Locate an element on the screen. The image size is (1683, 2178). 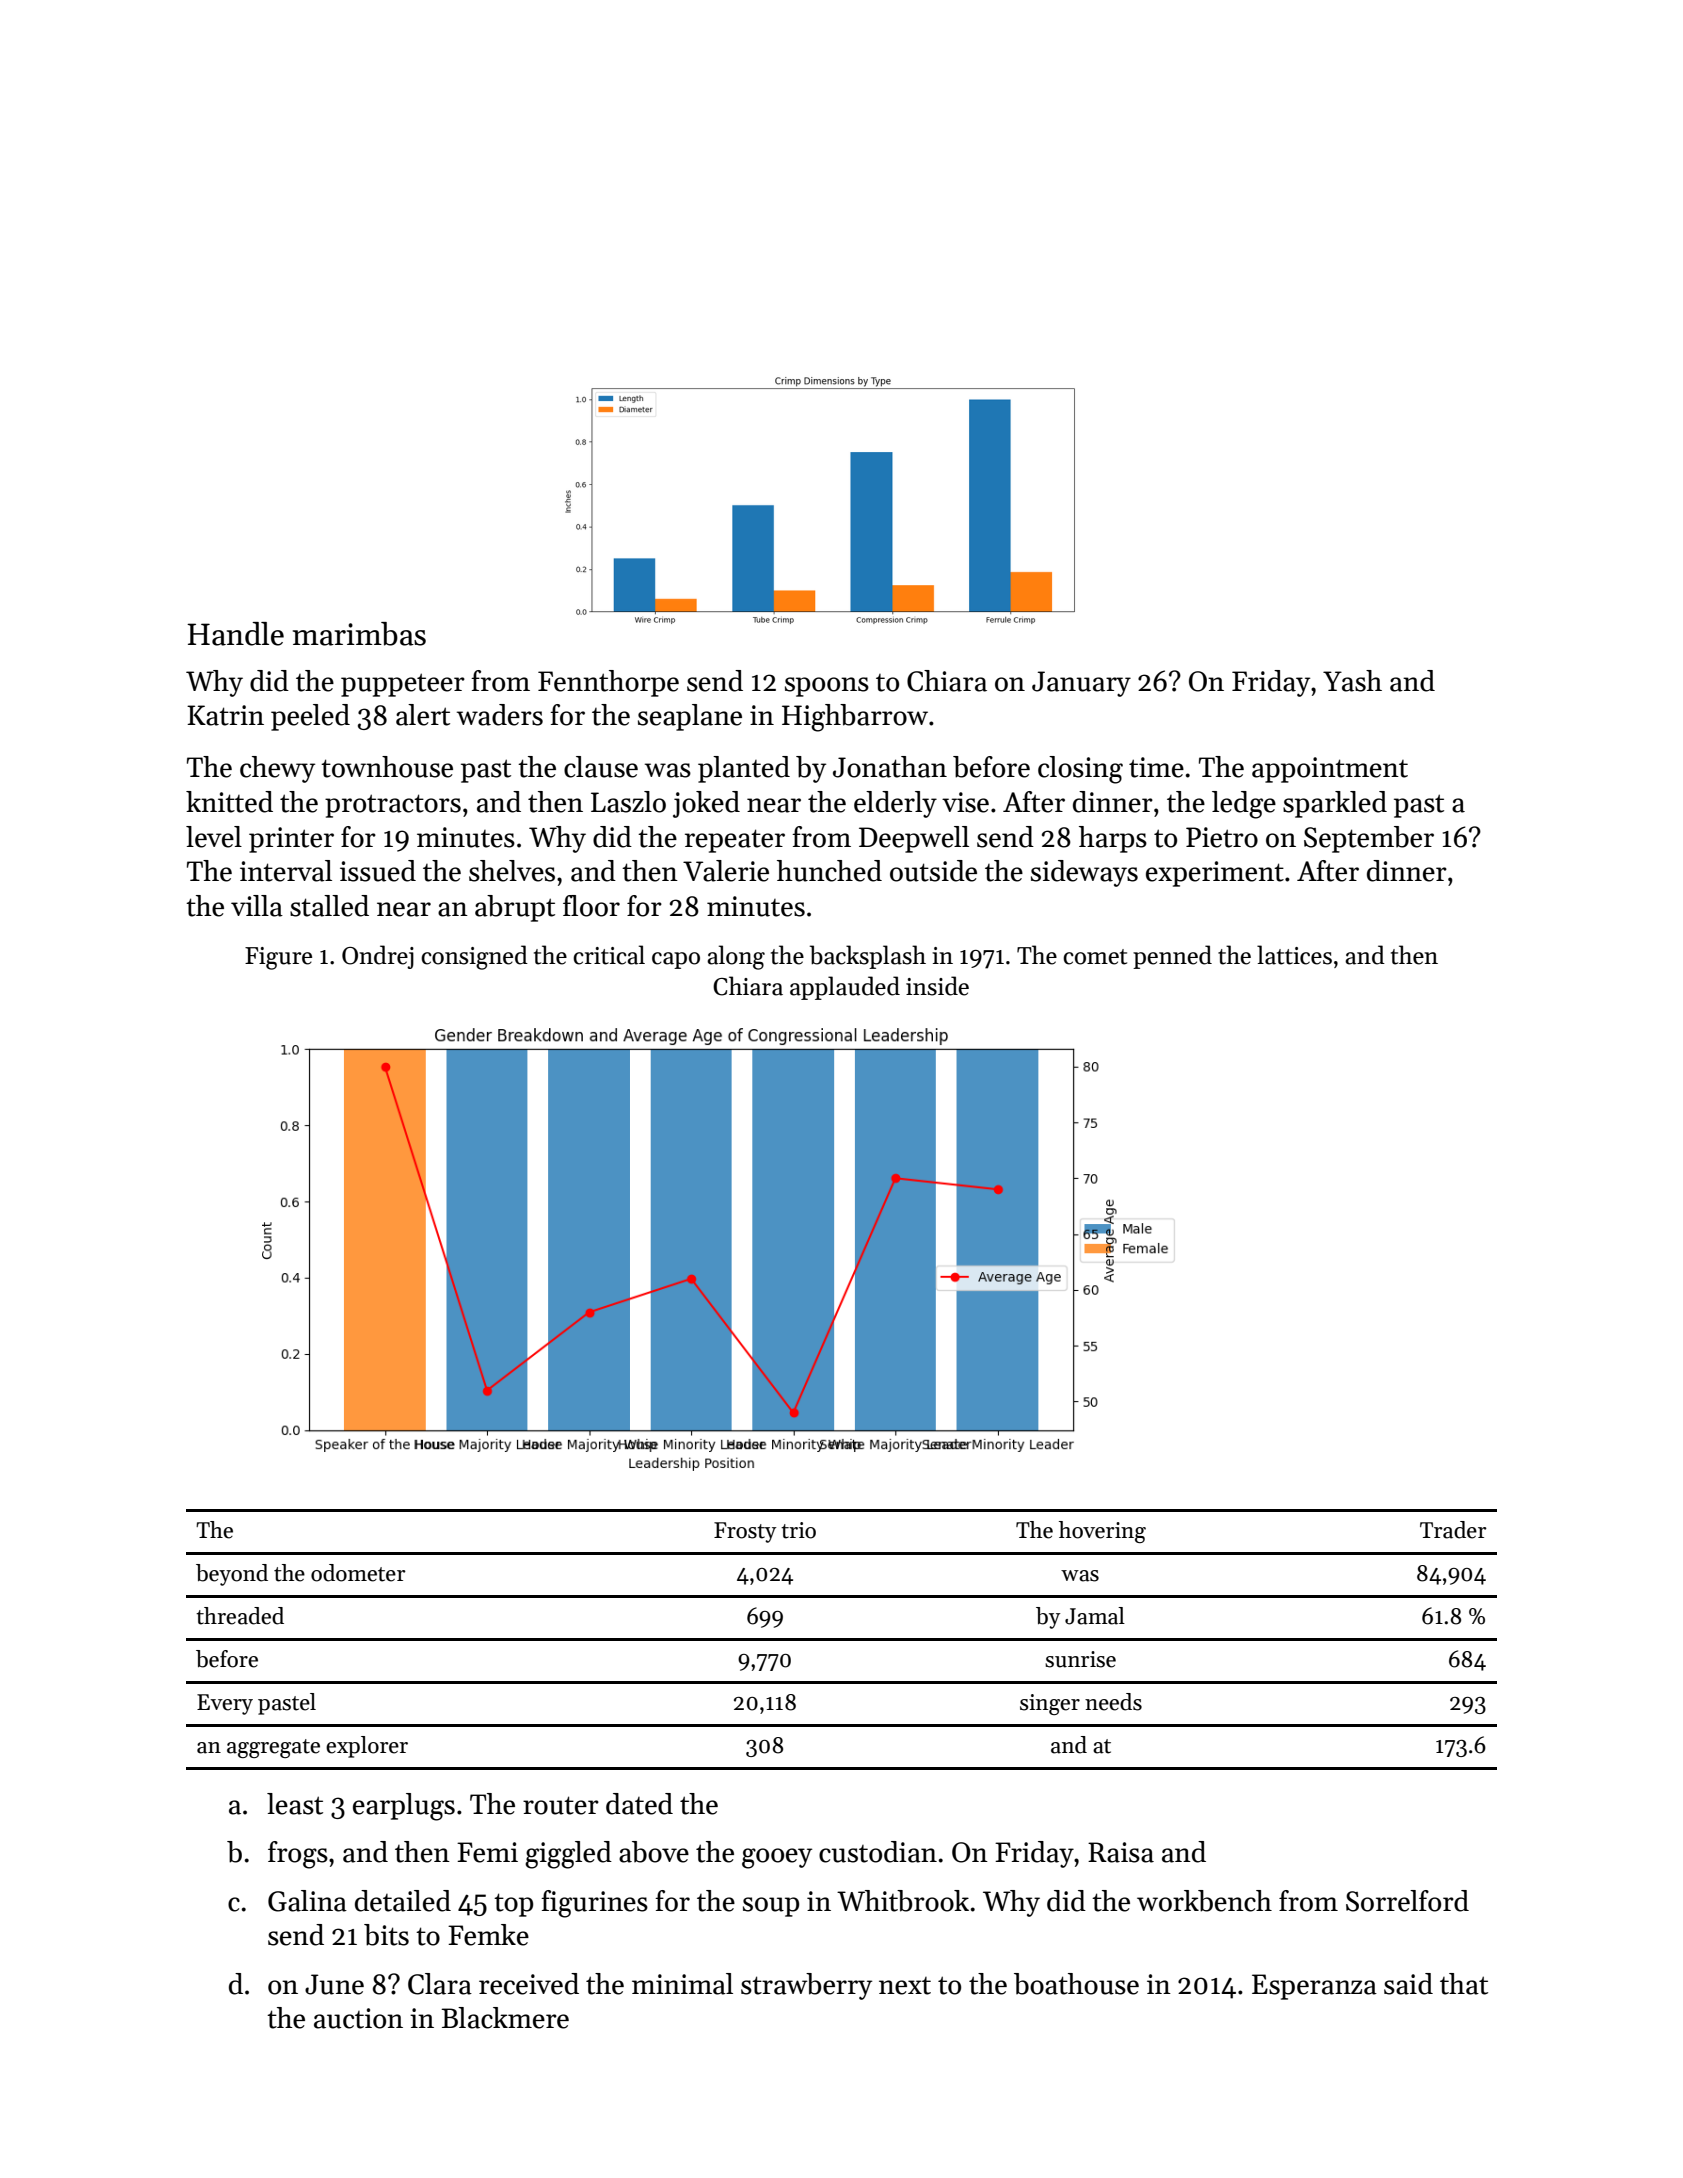
capo is located at coordinates (676, 960).
